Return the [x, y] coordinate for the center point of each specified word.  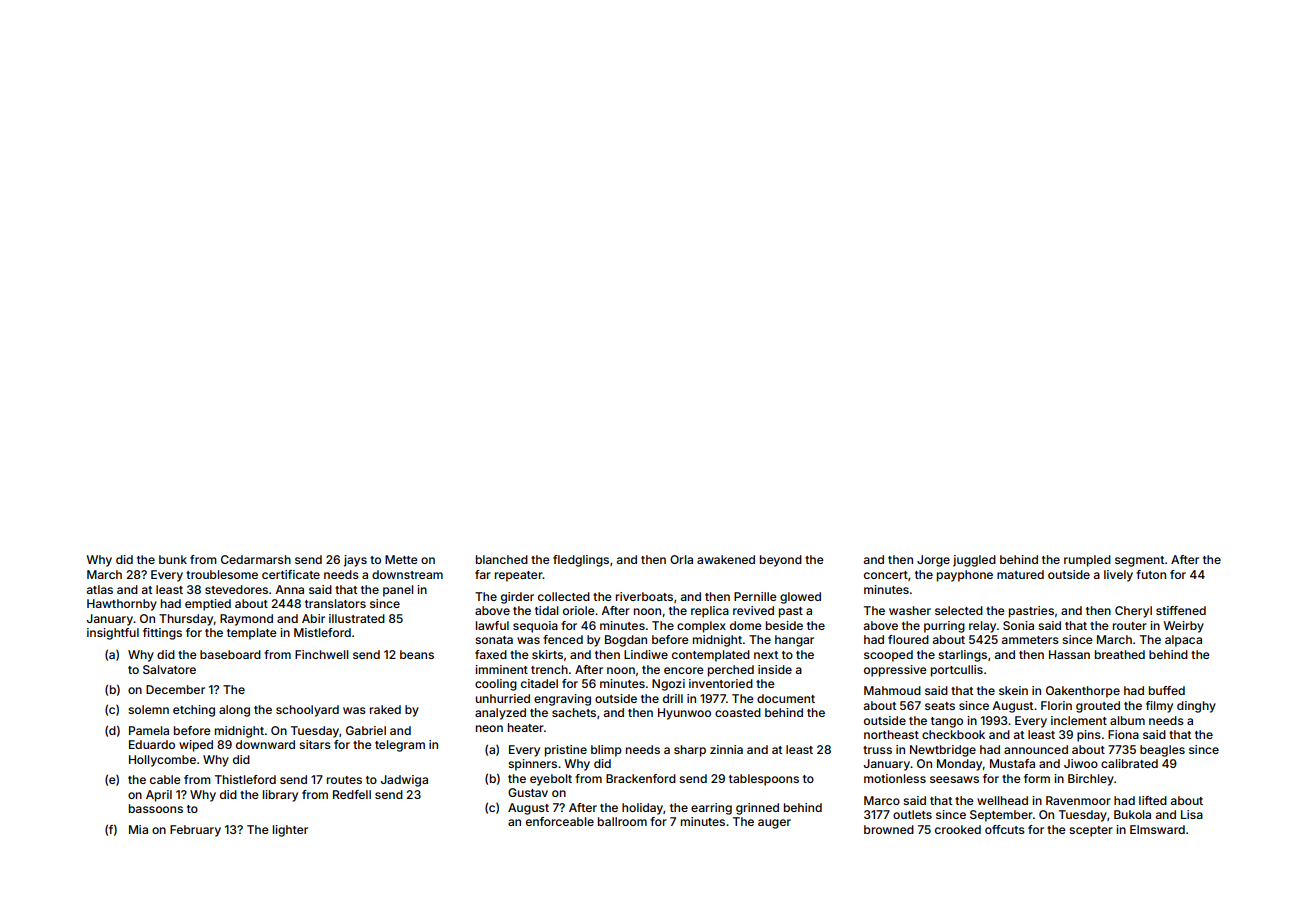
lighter [290, 831]
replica [710, 612]
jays [355, 561]
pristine [566, 751]
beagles [1162, 751]
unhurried [503, 698]
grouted [1098, 707]
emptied [208, 605]
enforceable [560, 821]
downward [265, 744]
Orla [681, 559]
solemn [148, 709]
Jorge [933, 561]
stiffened [1181, 610]
